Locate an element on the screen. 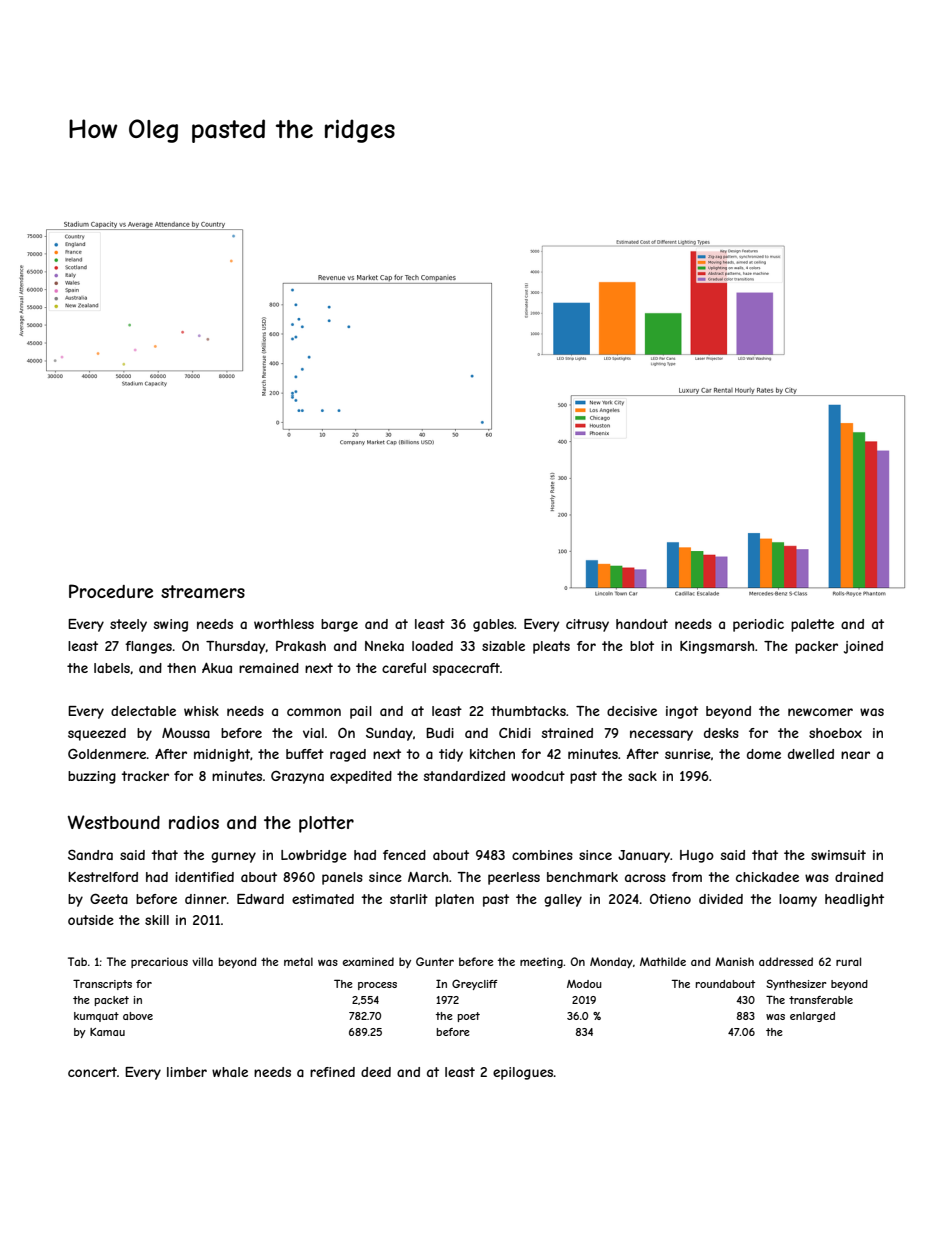 This screenshot has height=1233, width=952. galley is located at coordinates (563, 900).
